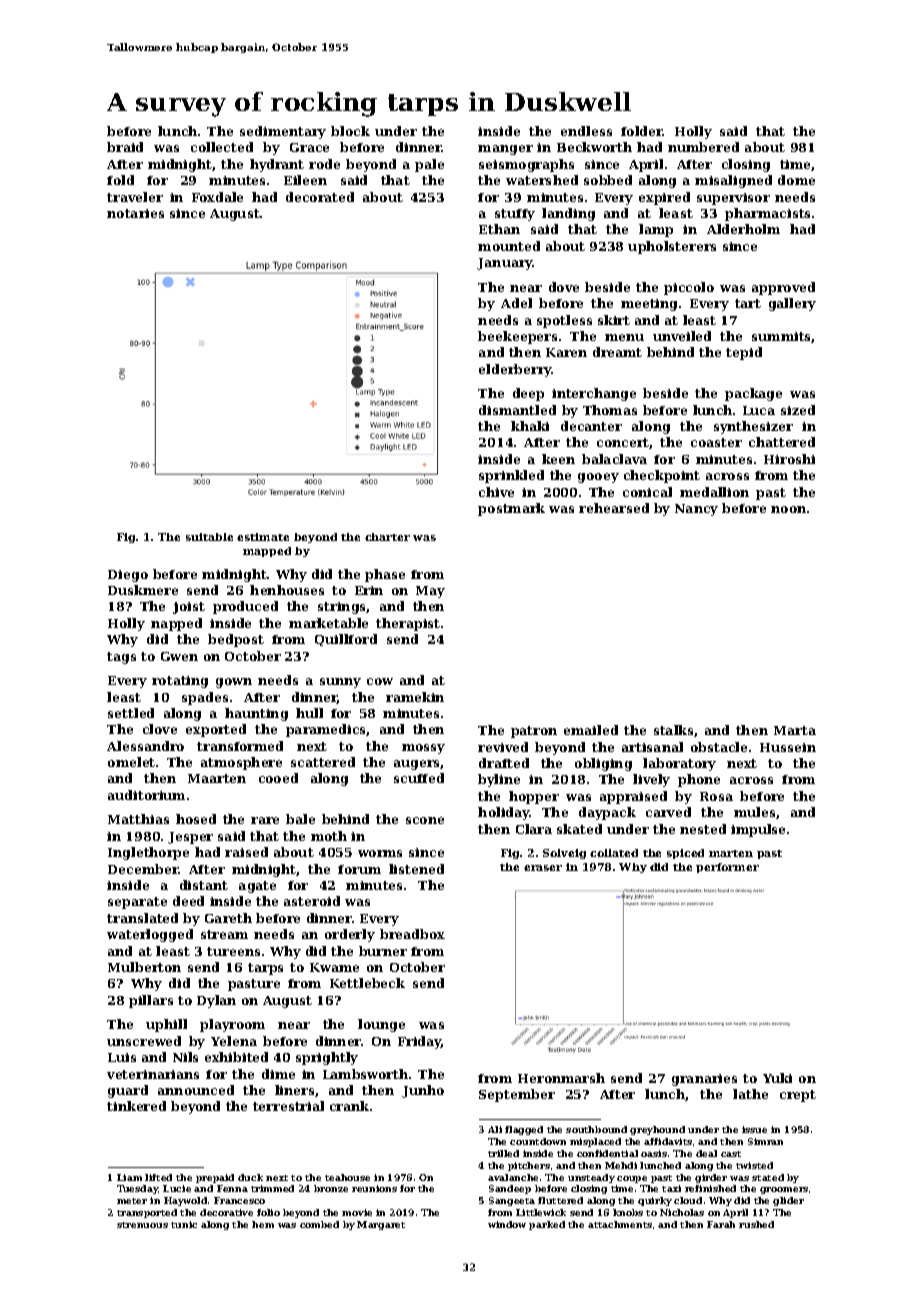 The image size is (924, 1314). Describe the element at coordinates (756, 1224) in the page. I see `rushed` at that location.
